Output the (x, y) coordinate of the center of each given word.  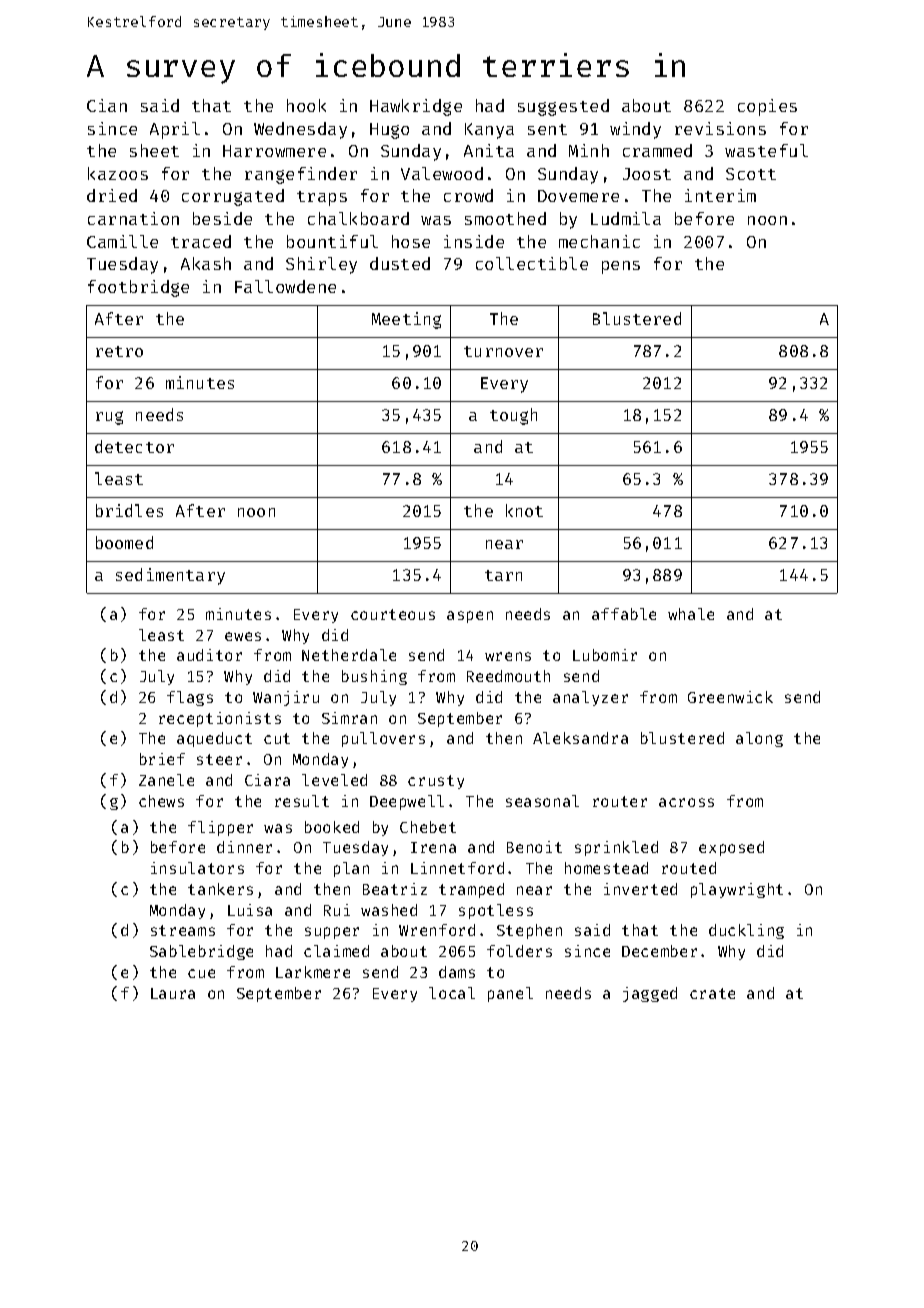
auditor (209, 655)
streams (183, 930)
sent (547, 129)
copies (767, 107)
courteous (393, 614)
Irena (433, 847)
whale (691, 614)
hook (306, 105)
